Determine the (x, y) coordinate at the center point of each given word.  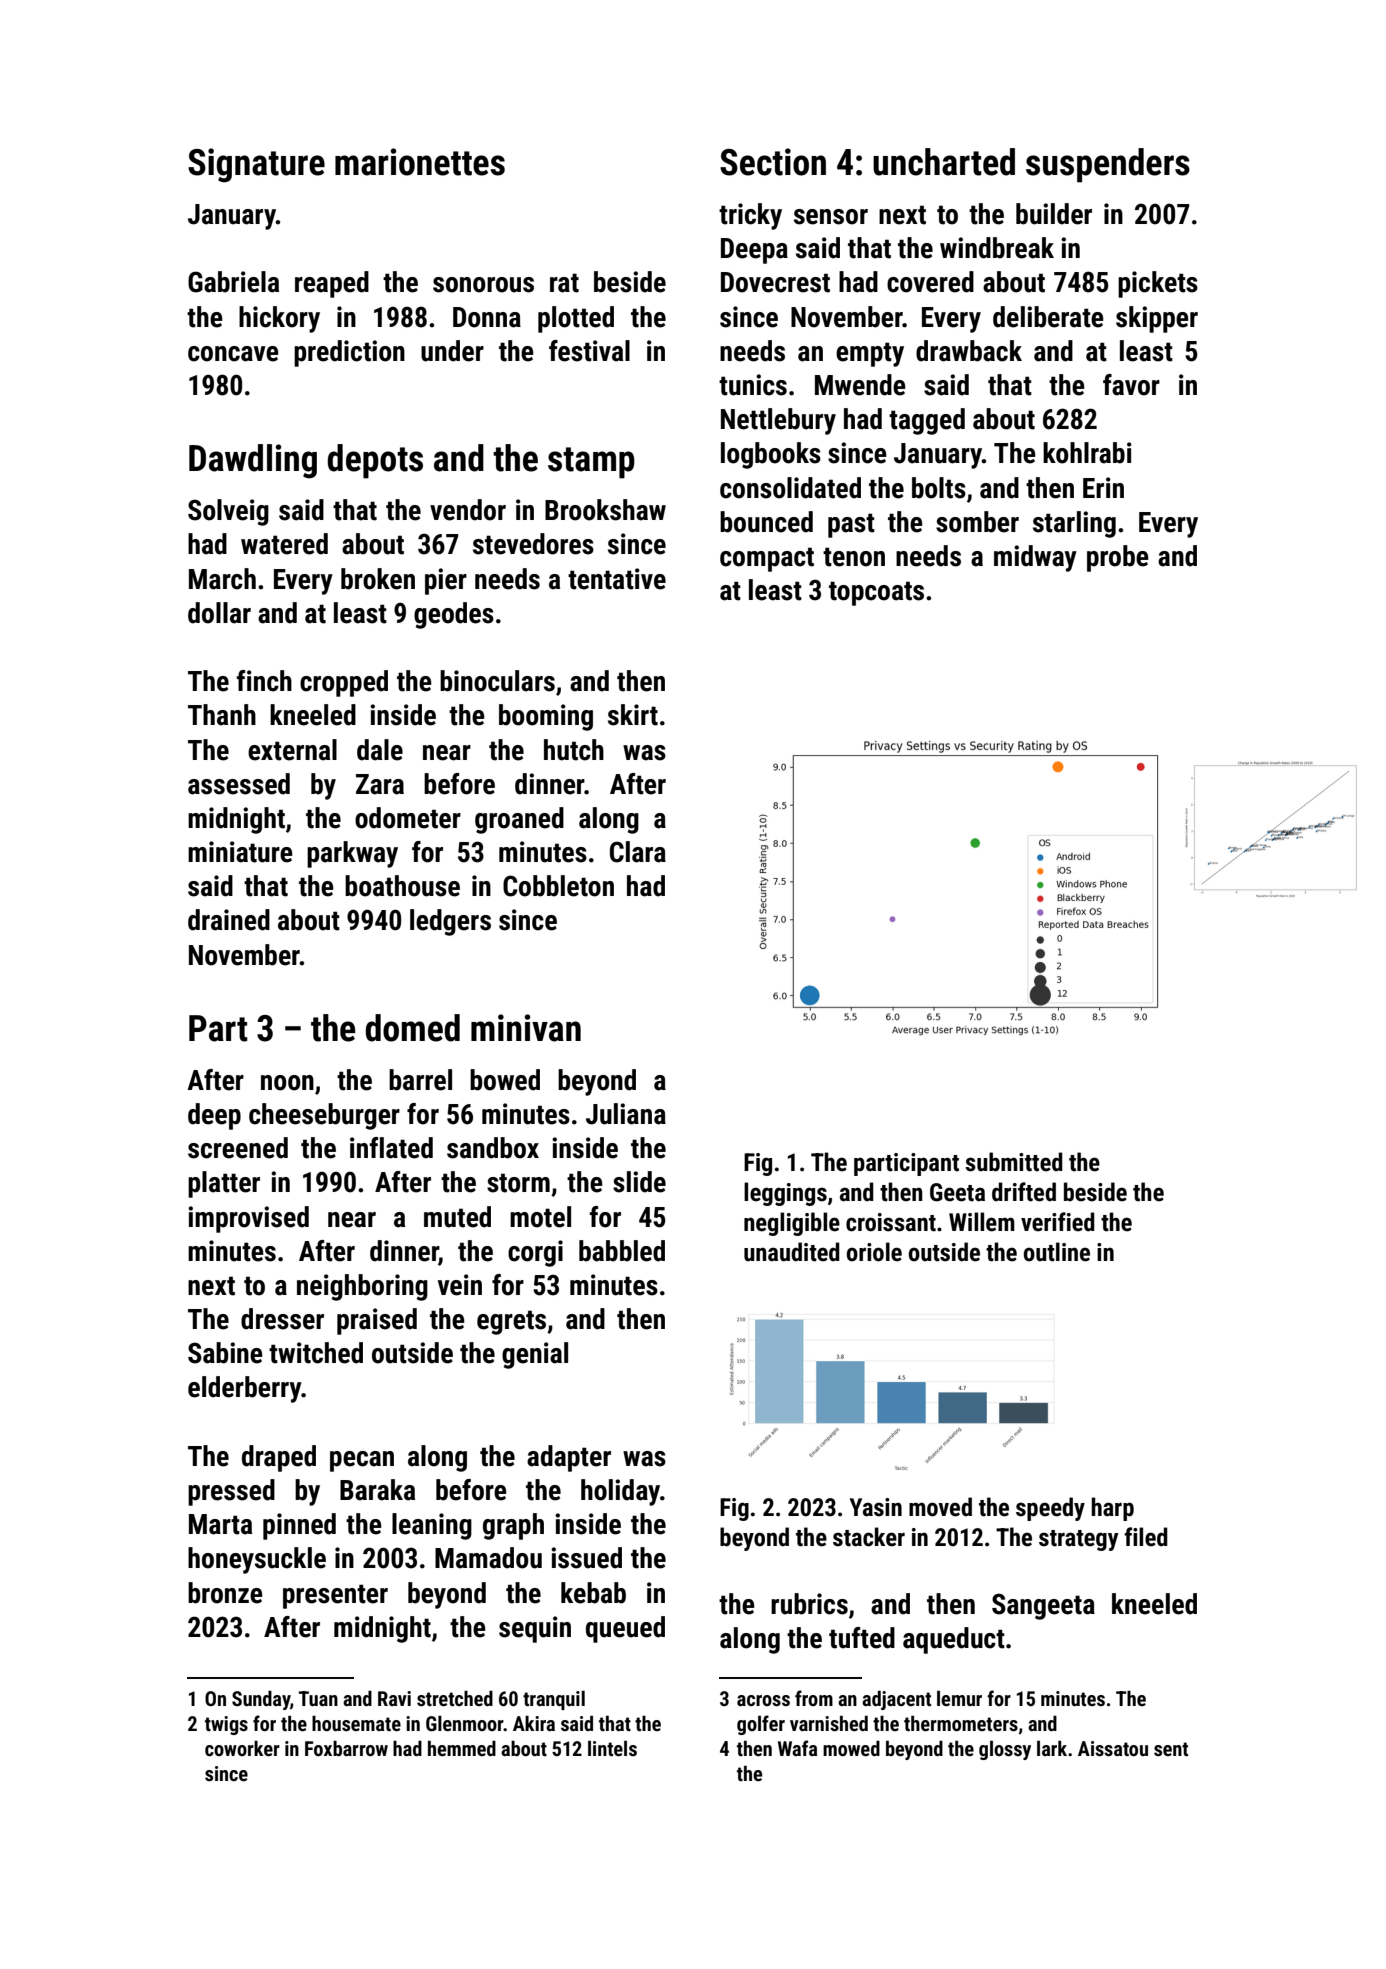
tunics (753, 385)
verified (1058, 1222)
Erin (1103, 487)
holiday (620, 1492)
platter (224, 1184)
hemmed (462, 1748)
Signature (256, 165)
